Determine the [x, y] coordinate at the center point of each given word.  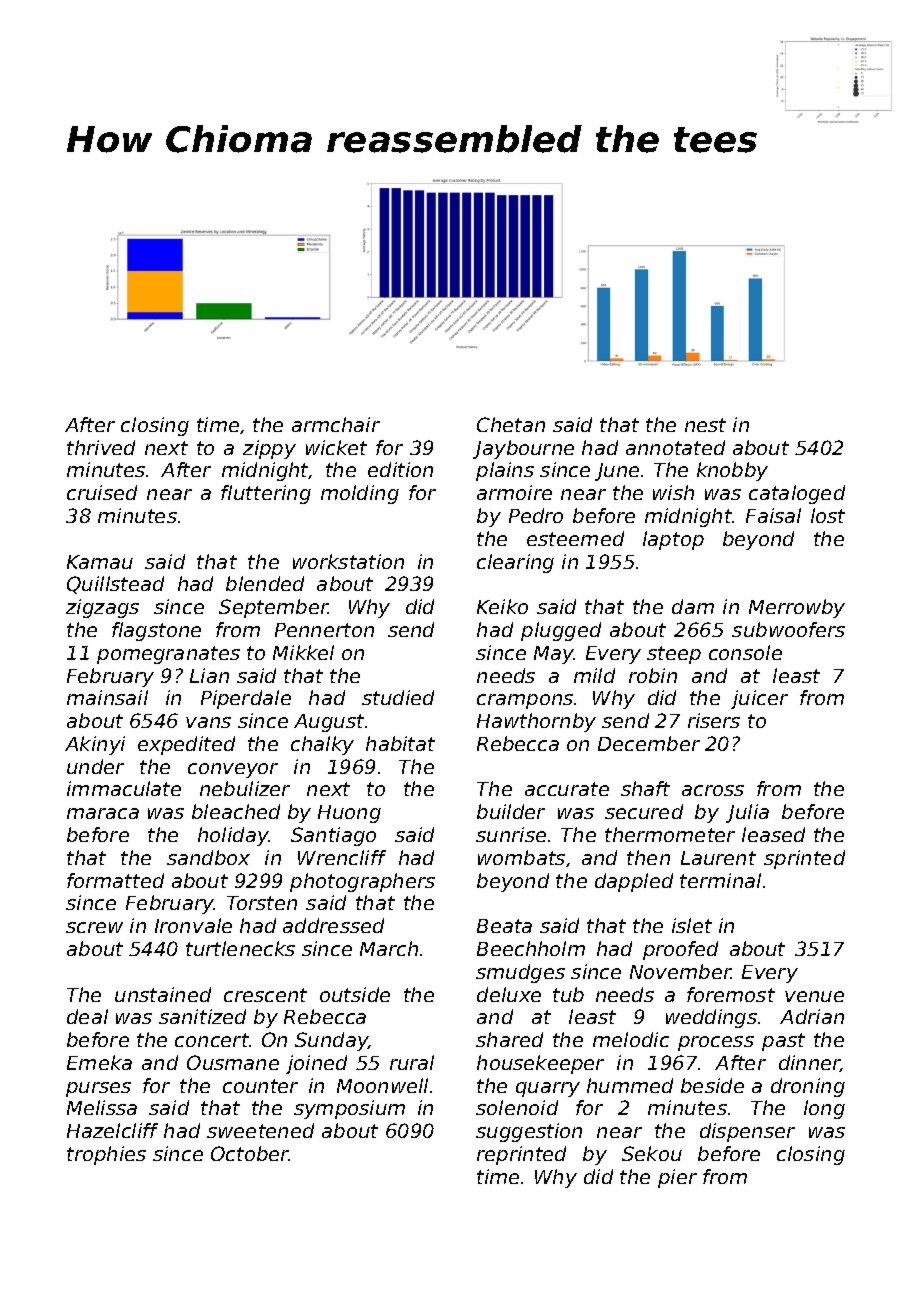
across [713, 790]
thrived [101, 447]
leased [773, 834]
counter [260, 1086]
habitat [400, 743]
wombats [521, 857]
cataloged [797, 494]
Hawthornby [536, 722]
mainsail [107, 697]
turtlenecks [240, 948]
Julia [747, 813]
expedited [186, 745]
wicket [336, 447]
